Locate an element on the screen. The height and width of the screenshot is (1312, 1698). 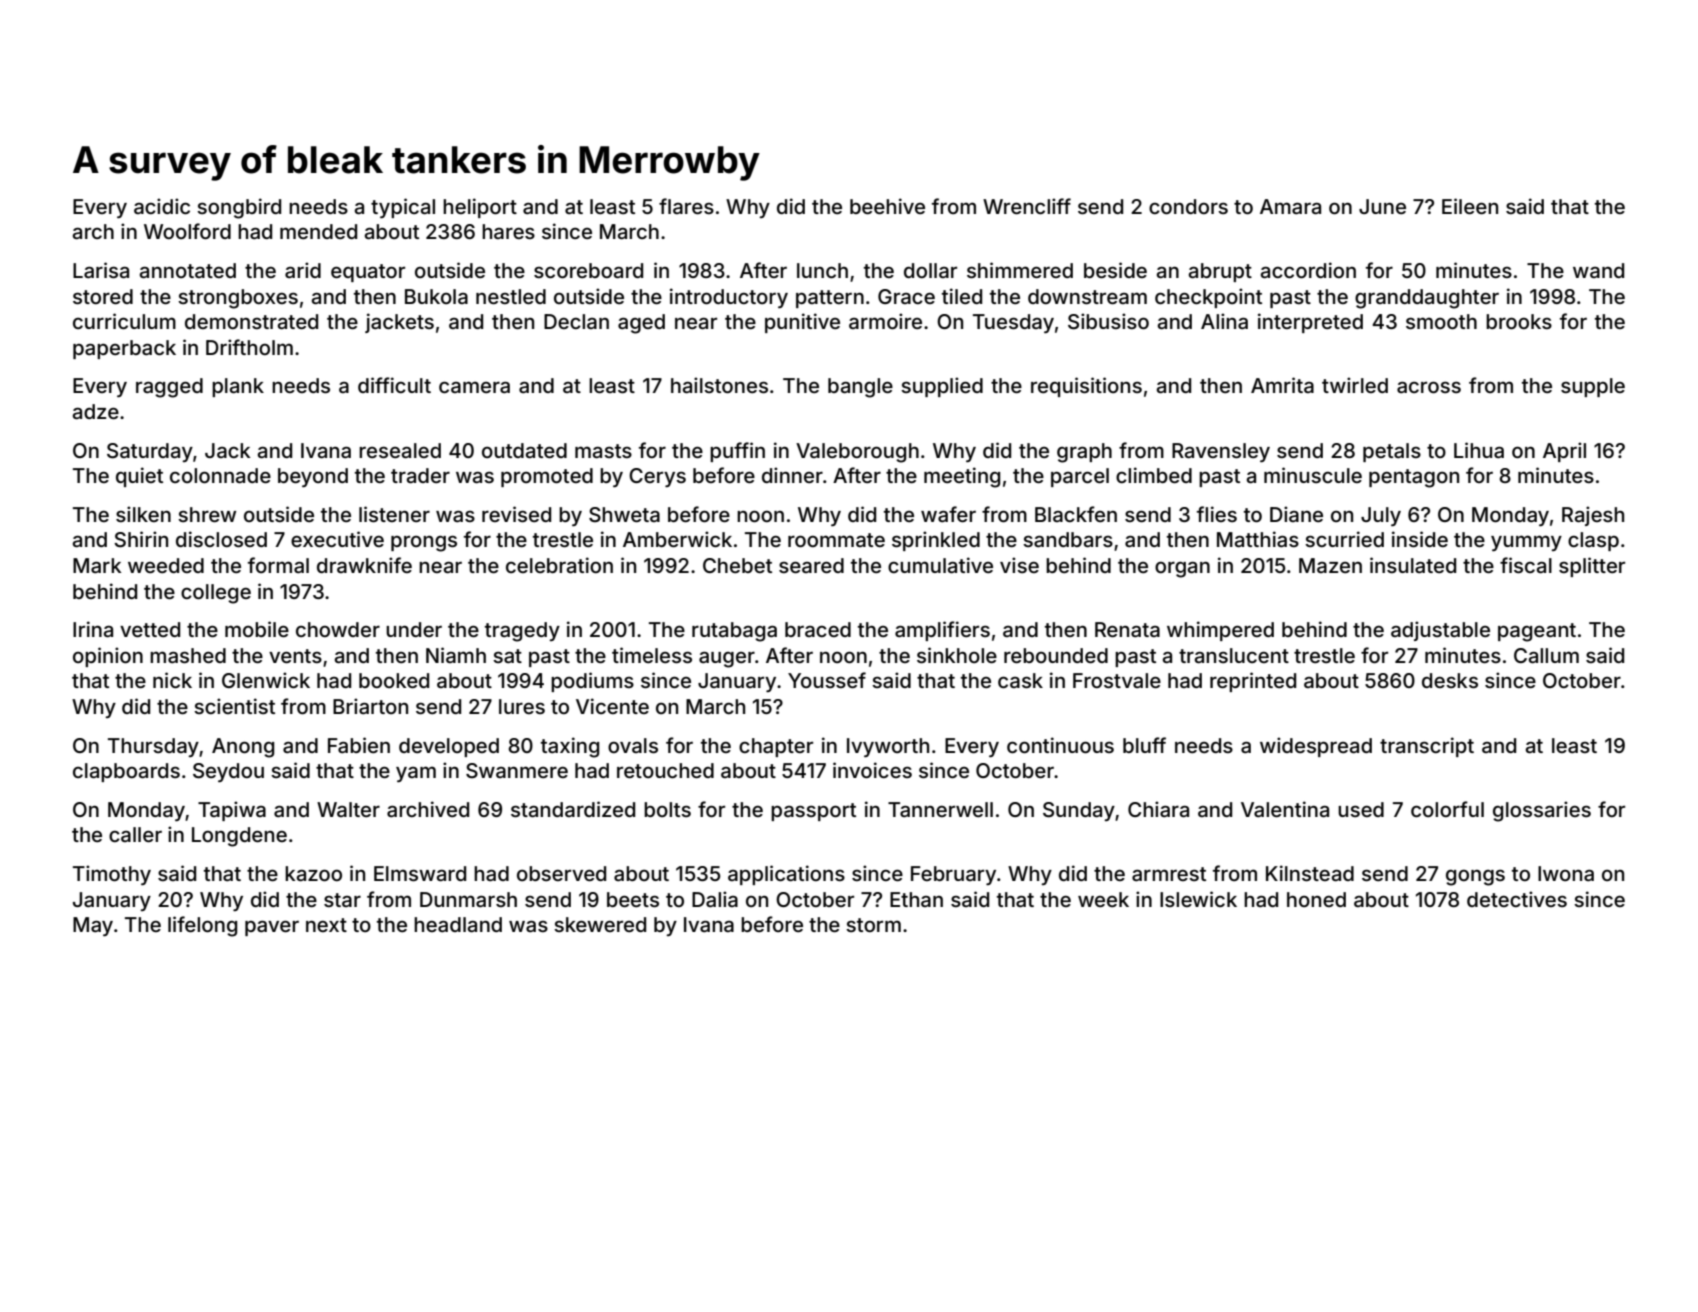
Ivyworth is located at coordinates (888, 747).
